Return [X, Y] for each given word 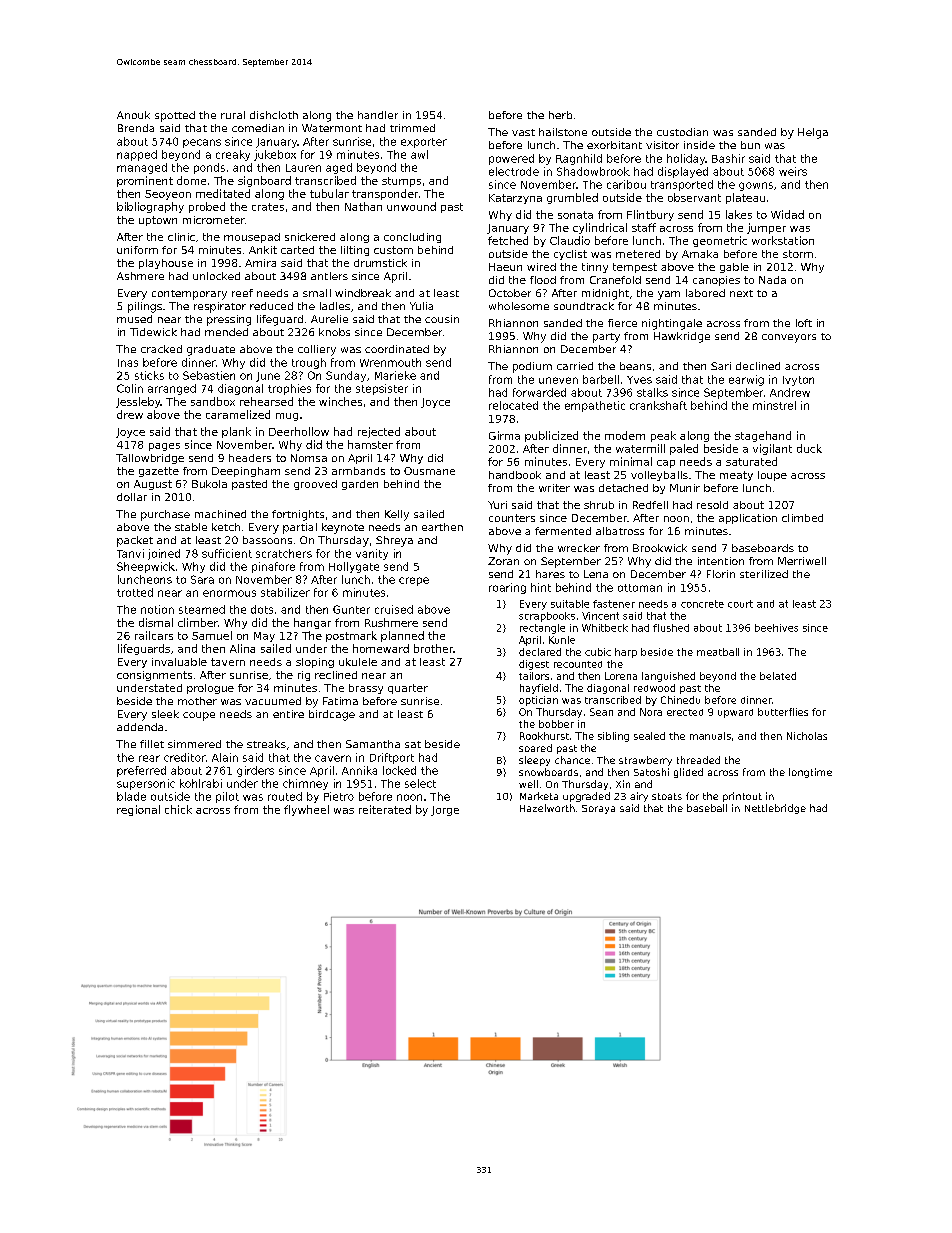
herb [560, 115]
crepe [414, 581]
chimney [305, 784]
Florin [721, 574]
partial [300, 528]
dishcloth [274, 115]
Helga [813, 133]
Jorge [445, 811]
